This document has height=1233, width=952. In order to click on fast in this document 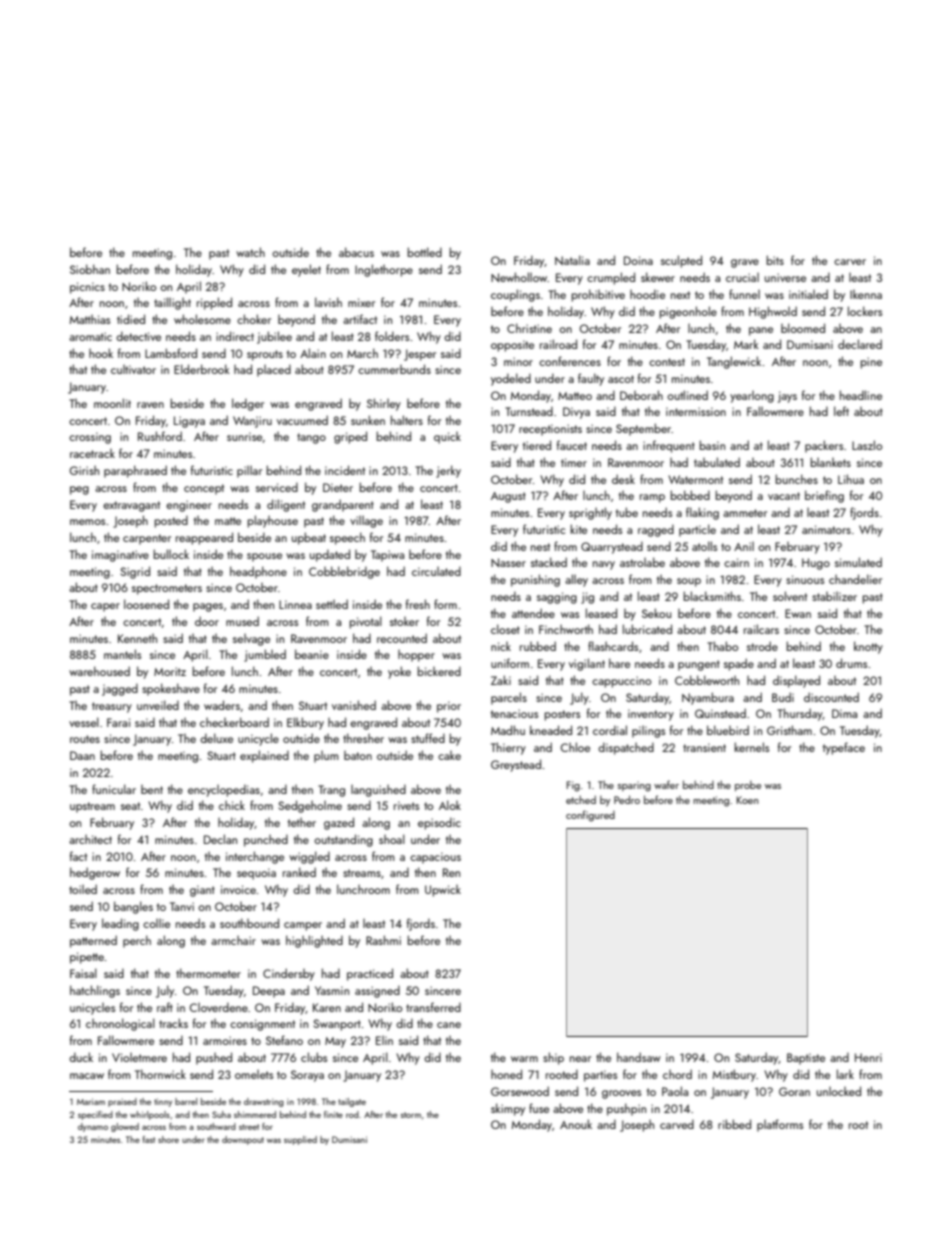, I will do `click(149, 1139)`.
